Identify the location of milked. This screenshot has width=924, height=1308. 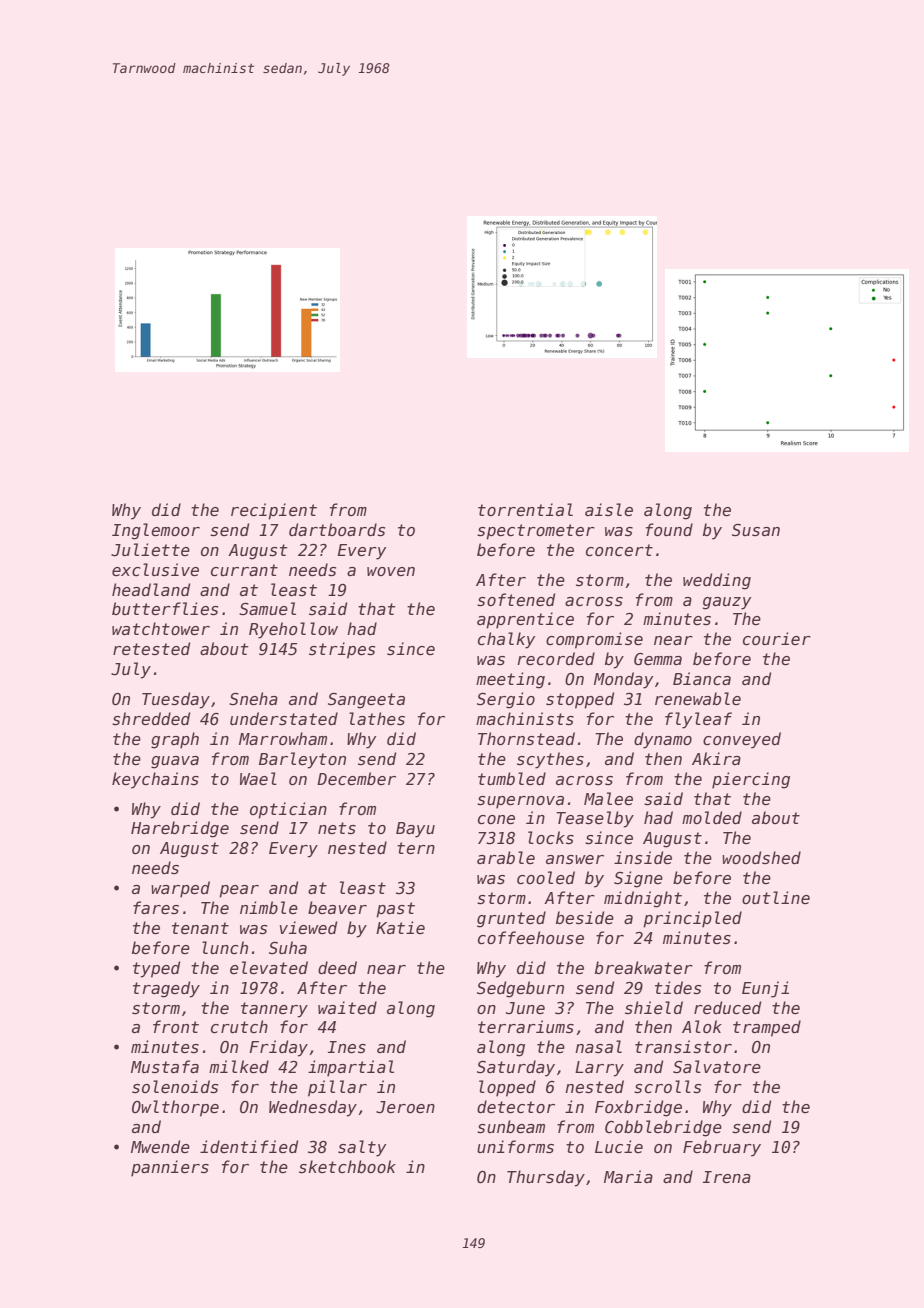
(239, 1066).
